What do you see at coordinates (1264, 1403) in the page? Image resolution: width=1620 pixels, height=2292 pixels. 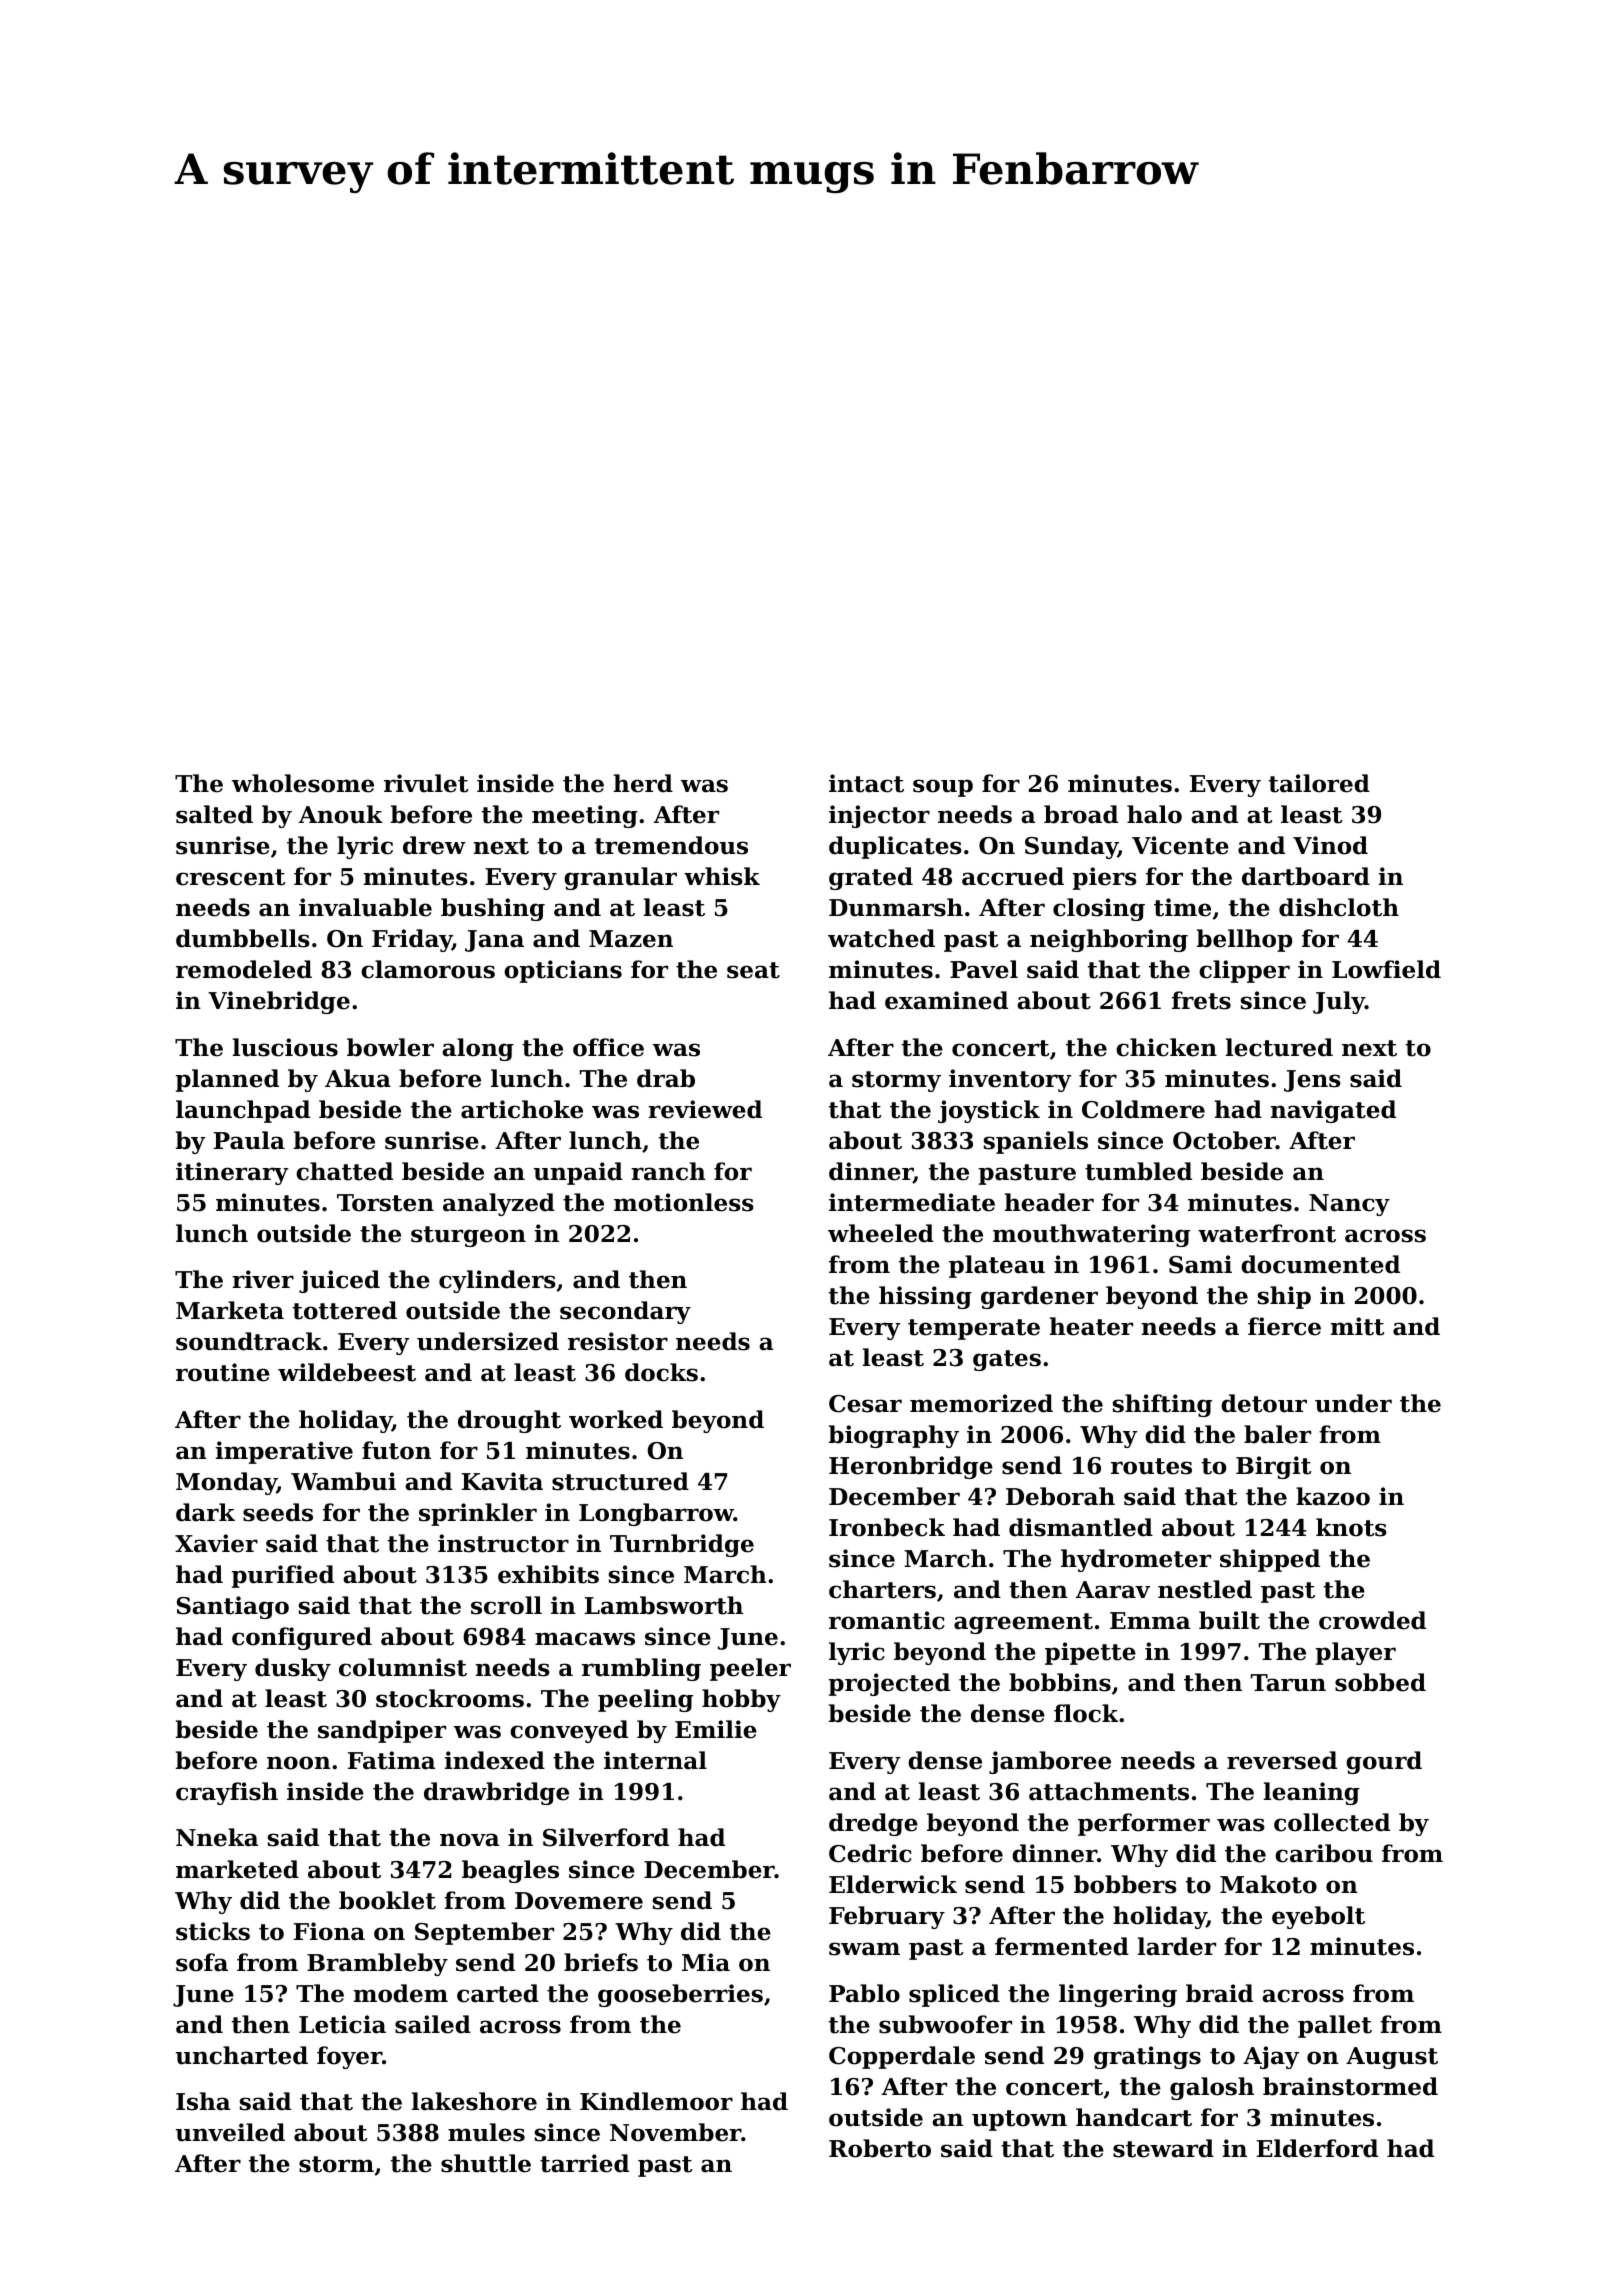 I see `detour` at bounding box center [1264, 1403].
